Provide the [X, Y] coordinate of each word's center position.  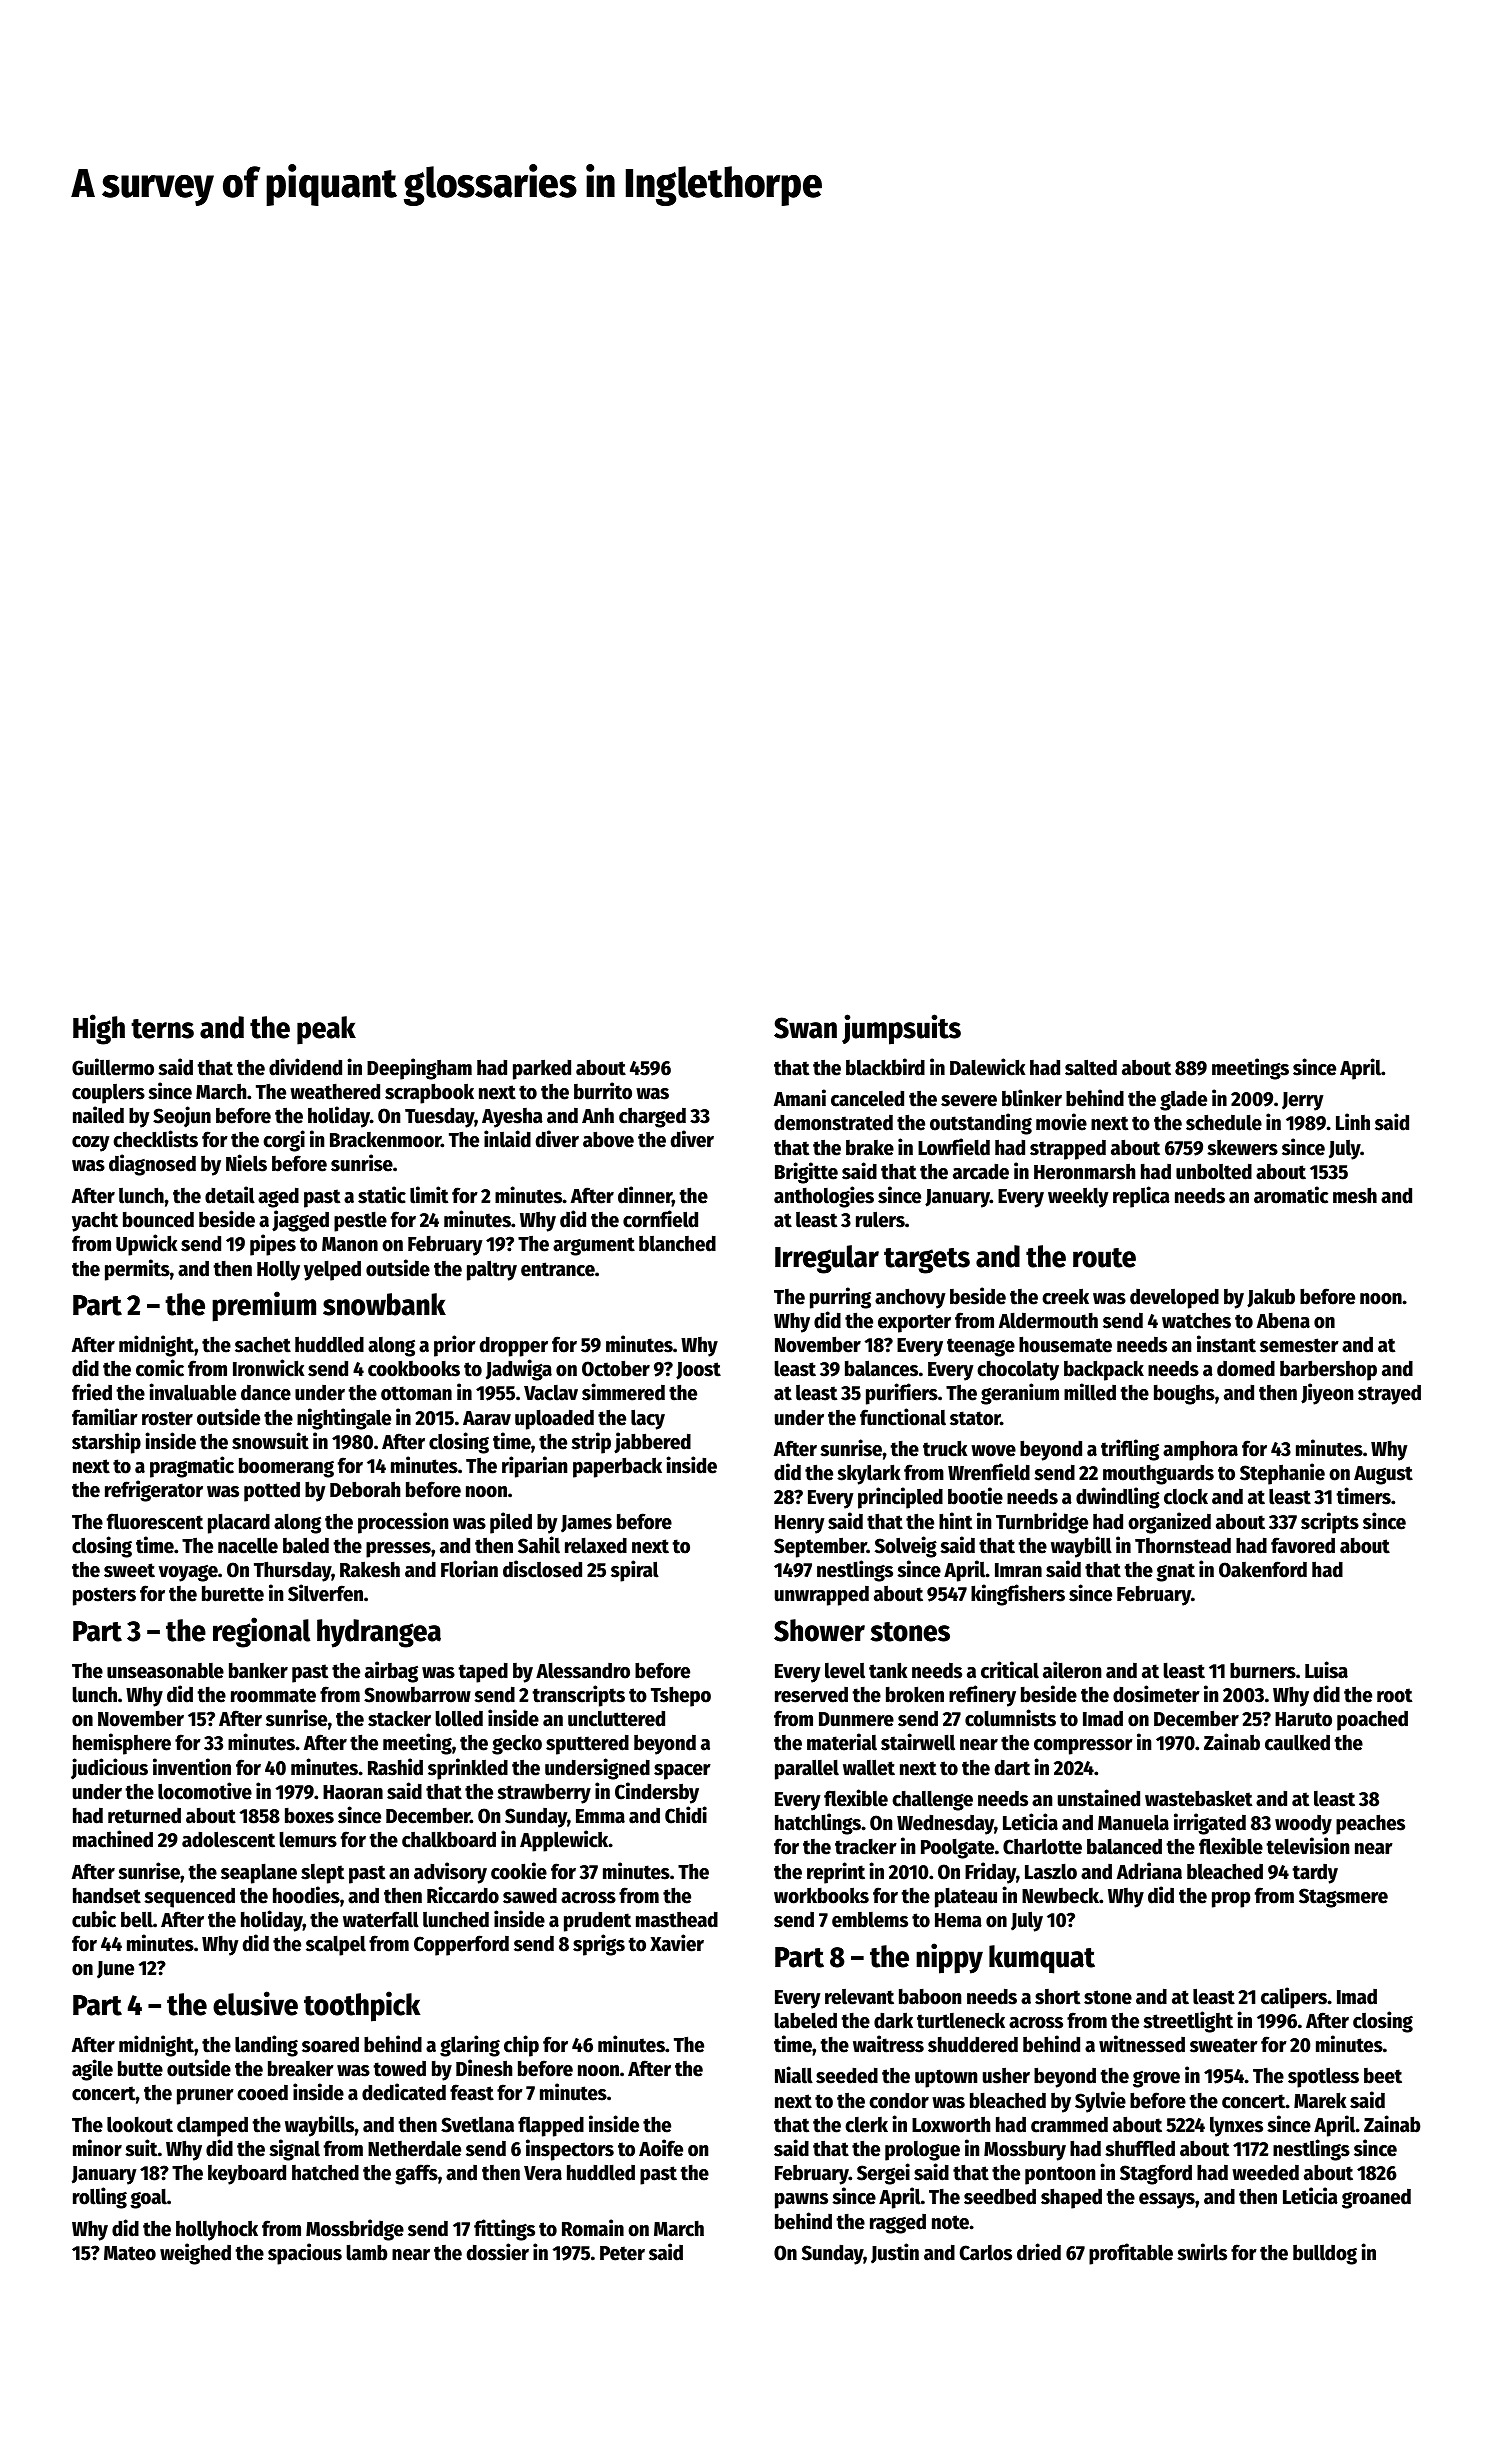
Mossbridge [355, 2230]
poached [1372, 1720]
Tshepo [681, 1696]
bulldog [1325, 2254]
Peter [622, 2253]
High [99, 1029]
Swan [805, 1028]
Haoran [353, 1792]
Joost [698, 1371]
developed [1174, 1298]
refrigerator [154, 1491]
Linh [1353, 1121]
